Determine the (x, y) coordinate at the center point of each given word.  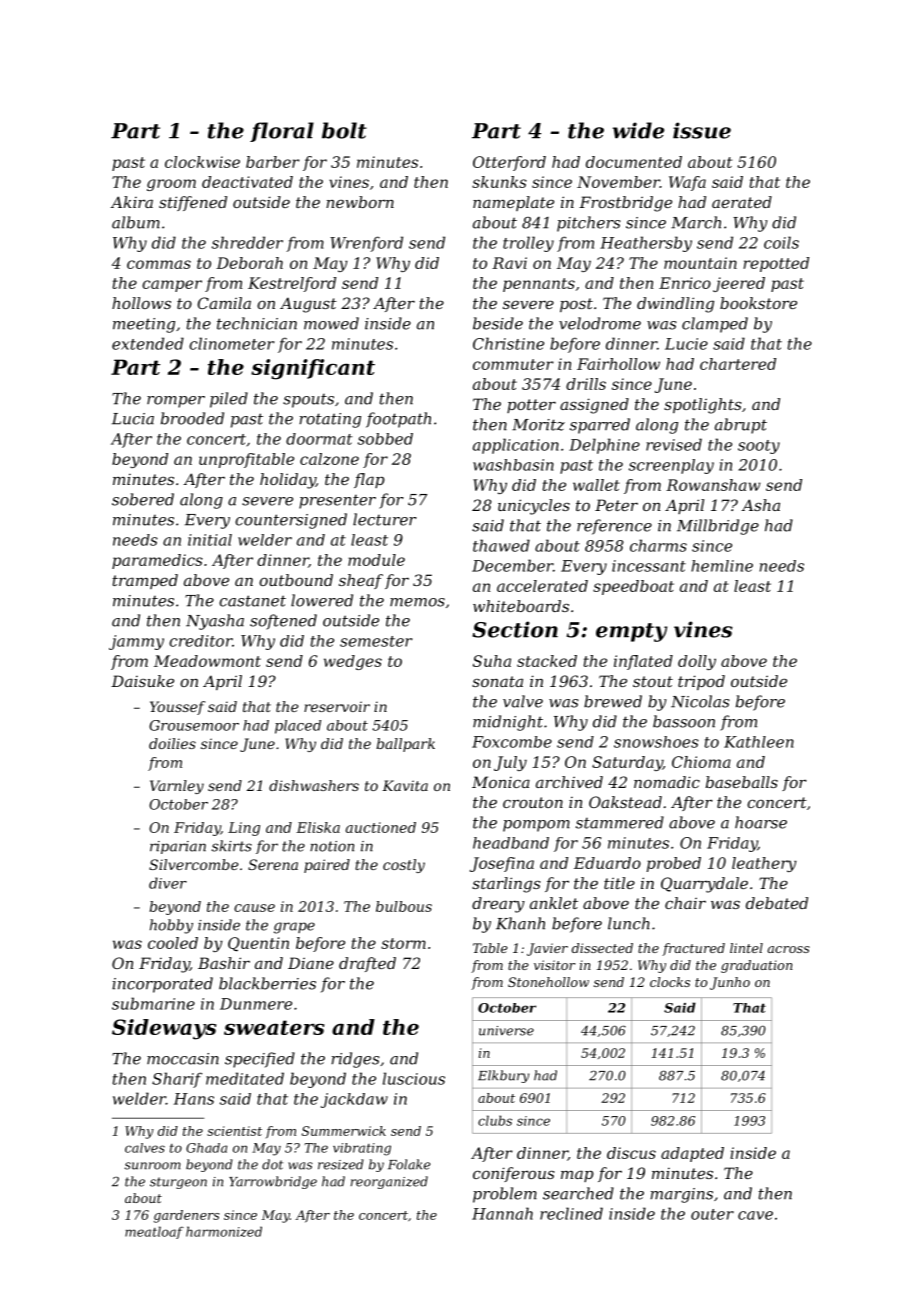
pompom (536, 826)
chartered (738, 364)
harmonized (224, 1231)
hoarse (761, 822)
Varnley (177, 787)
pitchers (589, 224)
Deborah (249, 263)
